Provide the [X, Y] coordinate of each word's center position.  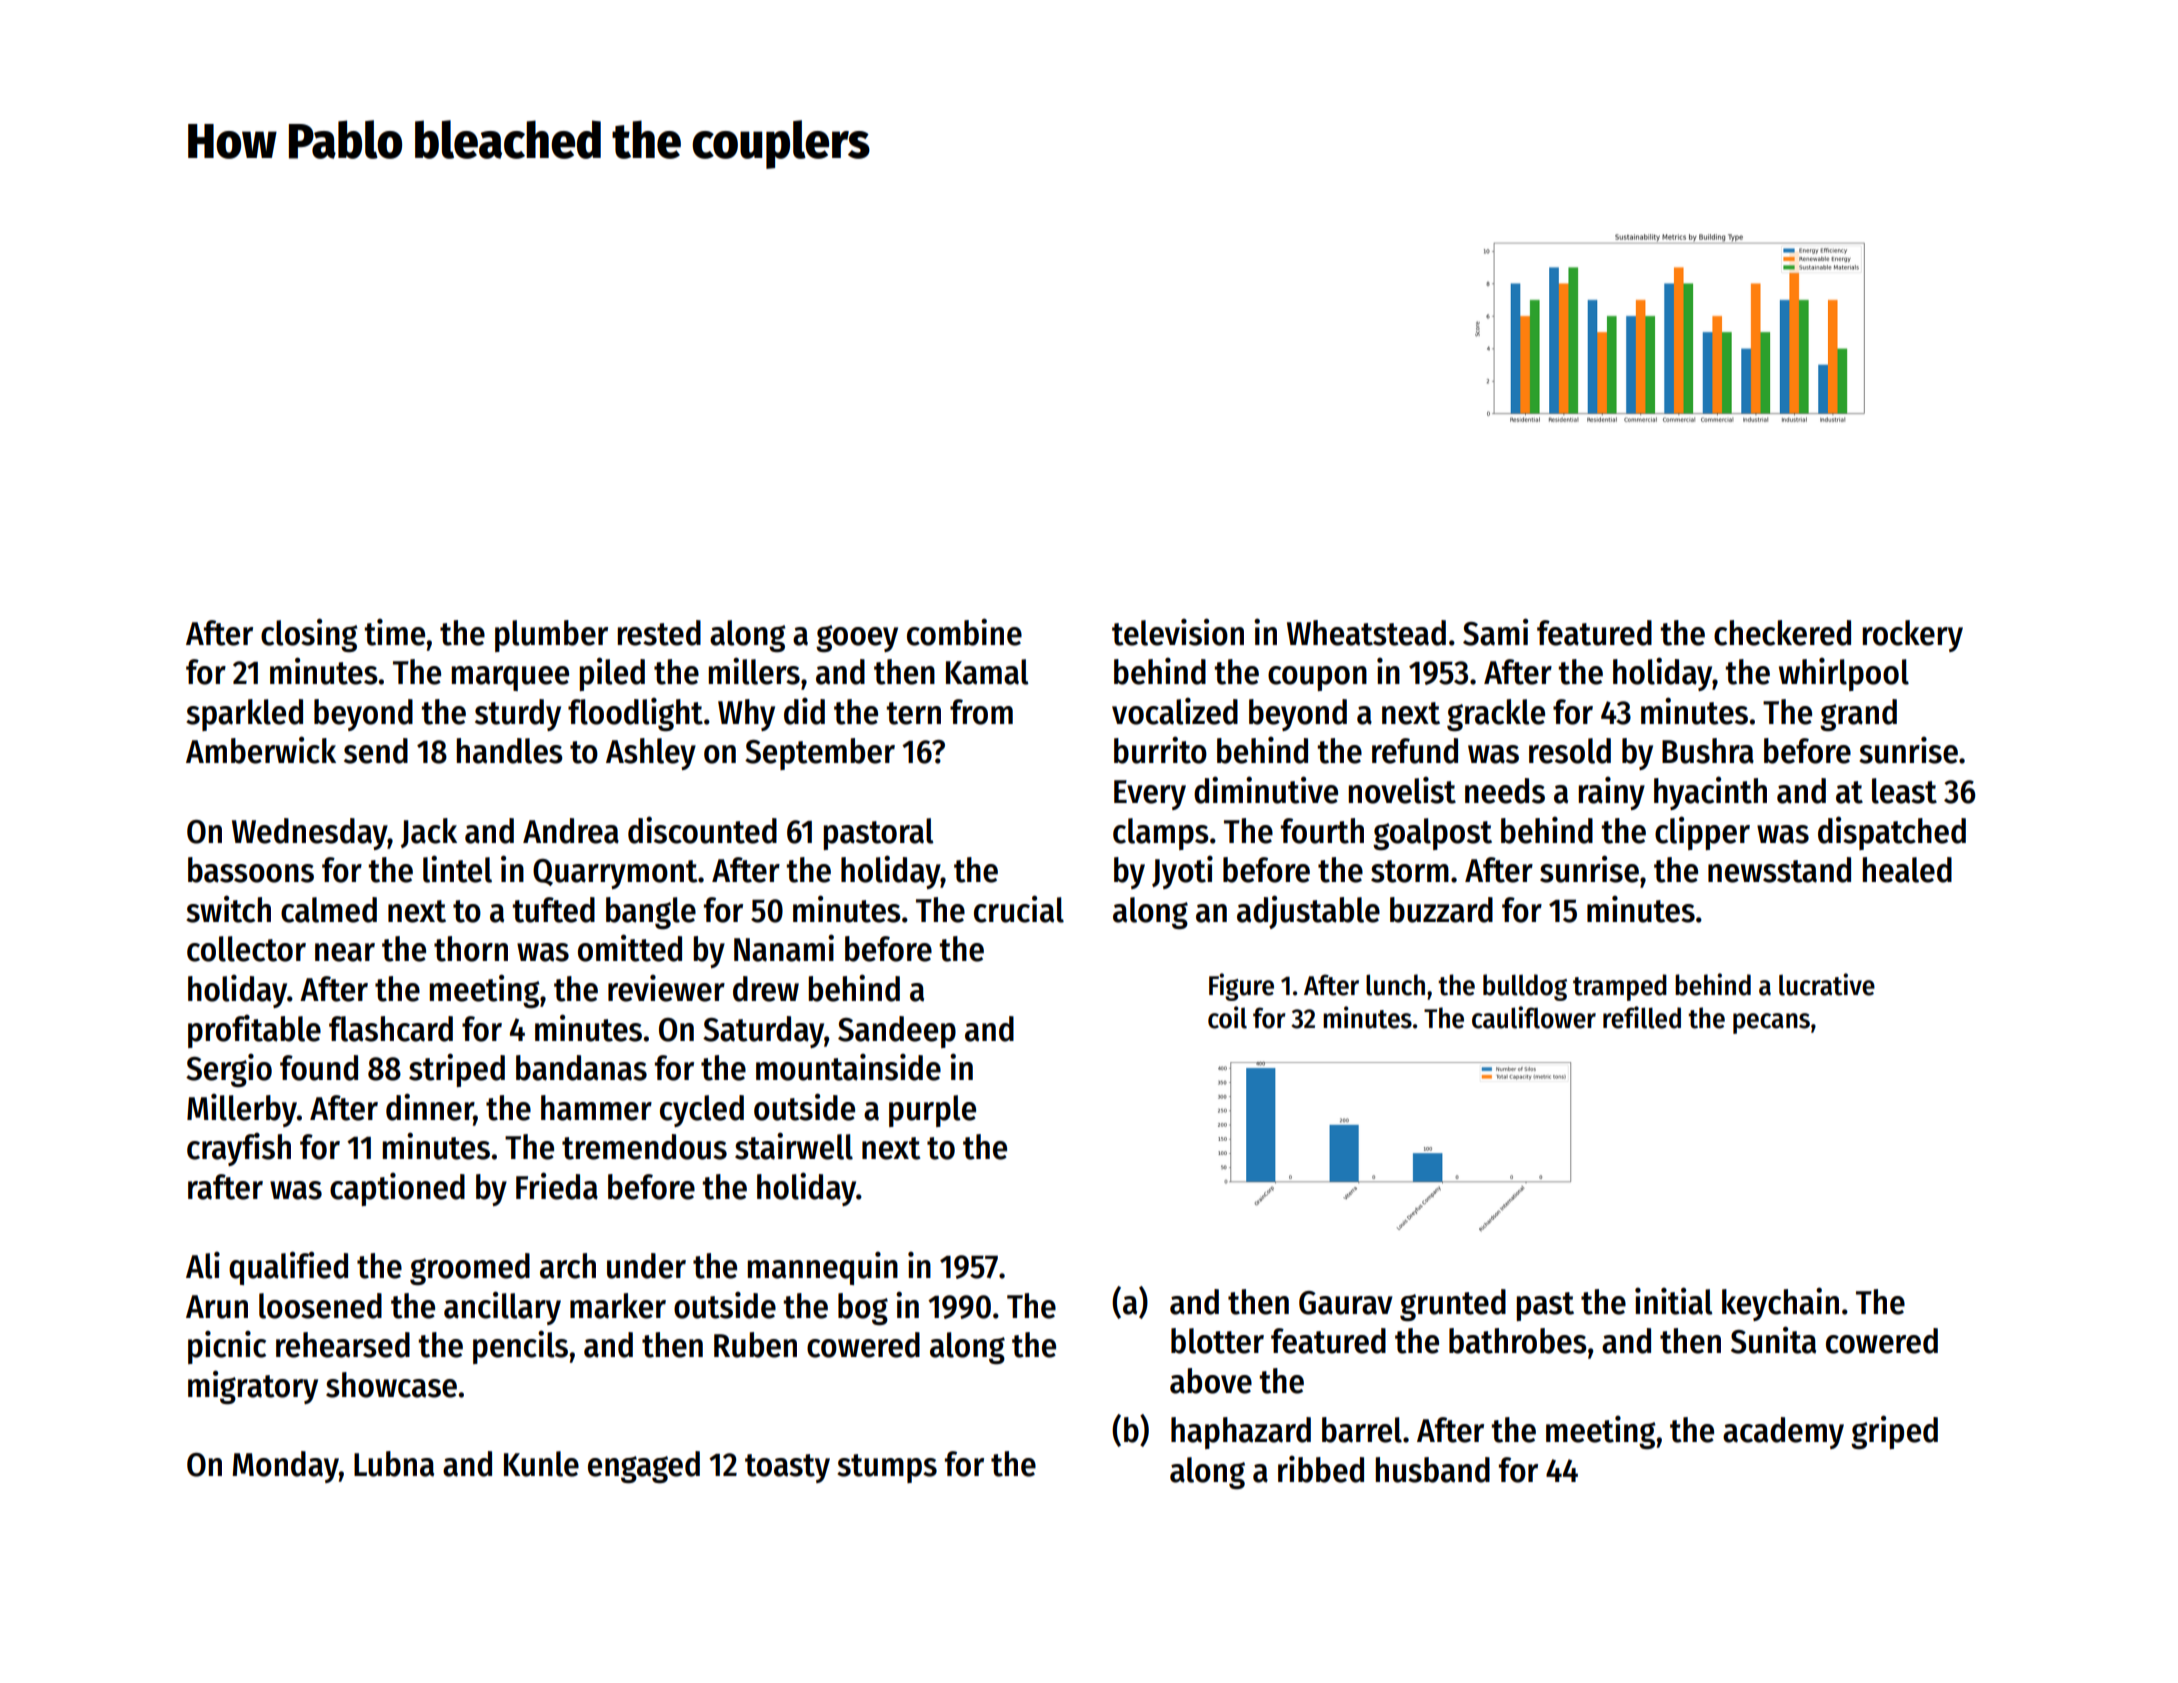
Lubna [394, 1464]
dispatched [1892, 833]
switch [228, 909]
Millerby [242, 1110]
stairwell [794, 1146]
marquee [510, 678]
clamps [1161, 834]
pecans [1771, 1023]
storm [1410, 871]
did [804, 711]
